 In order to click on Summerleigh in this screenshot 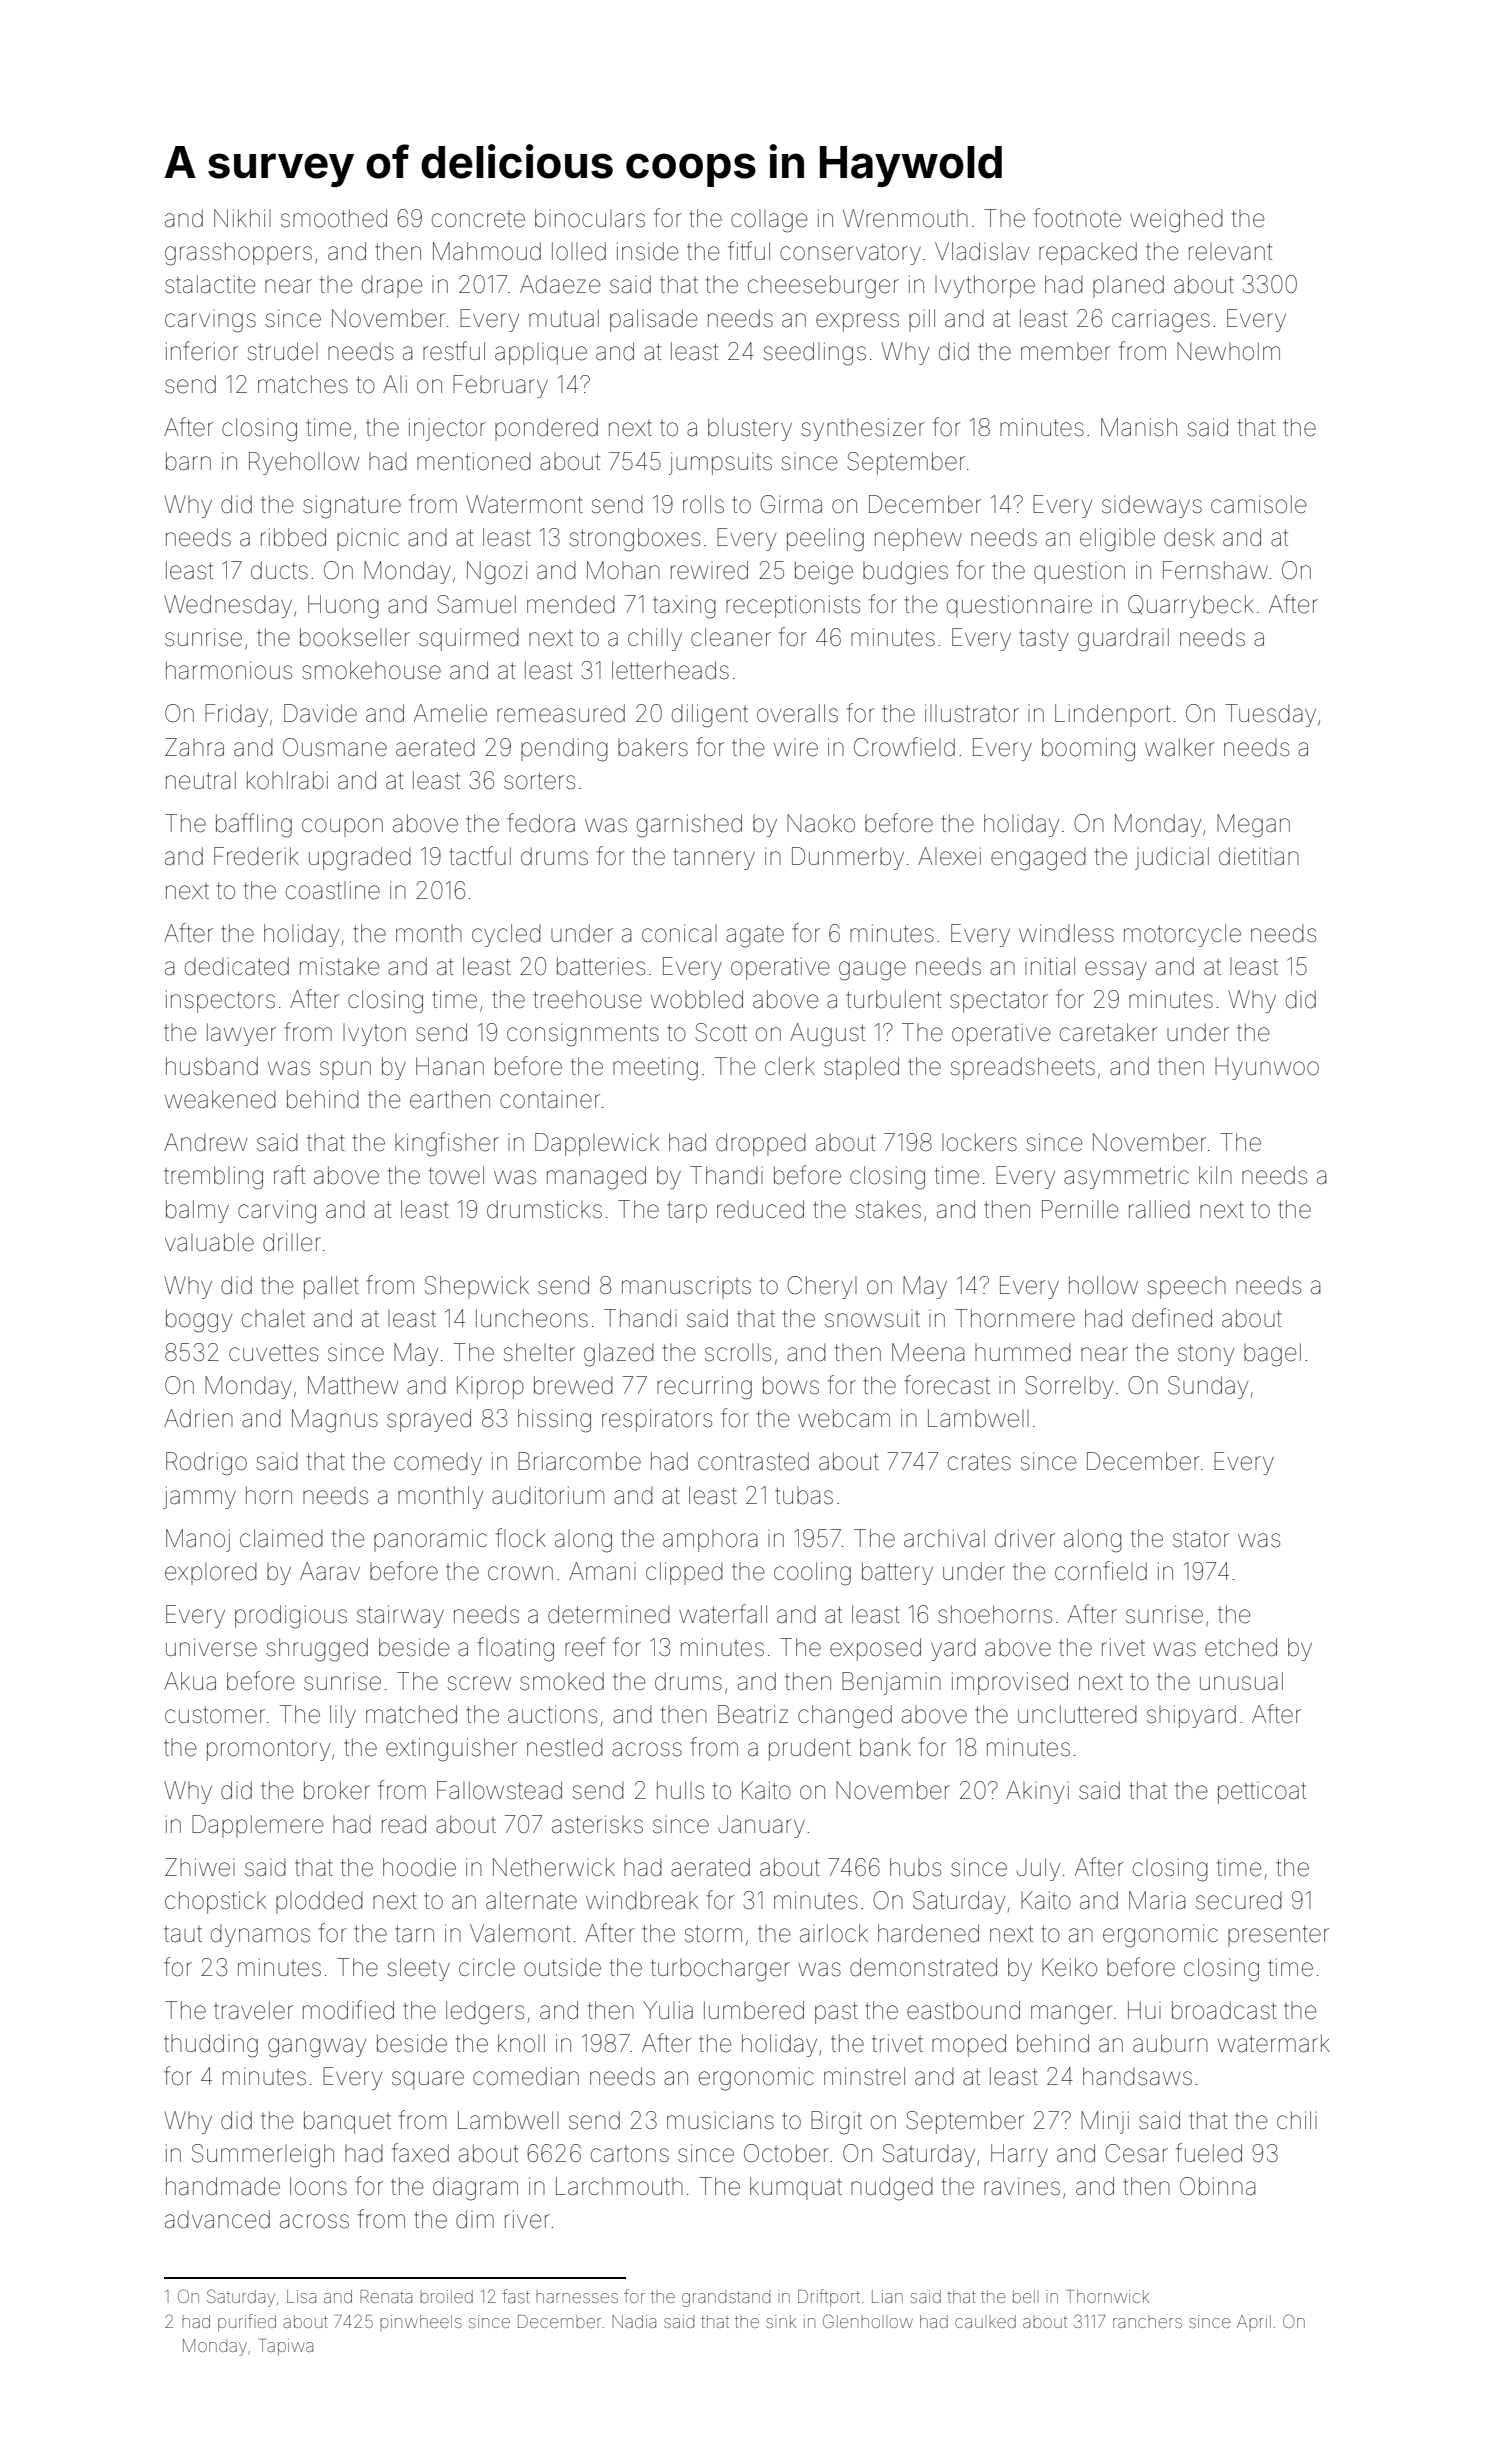, I will do `click(263, 2156)`.
